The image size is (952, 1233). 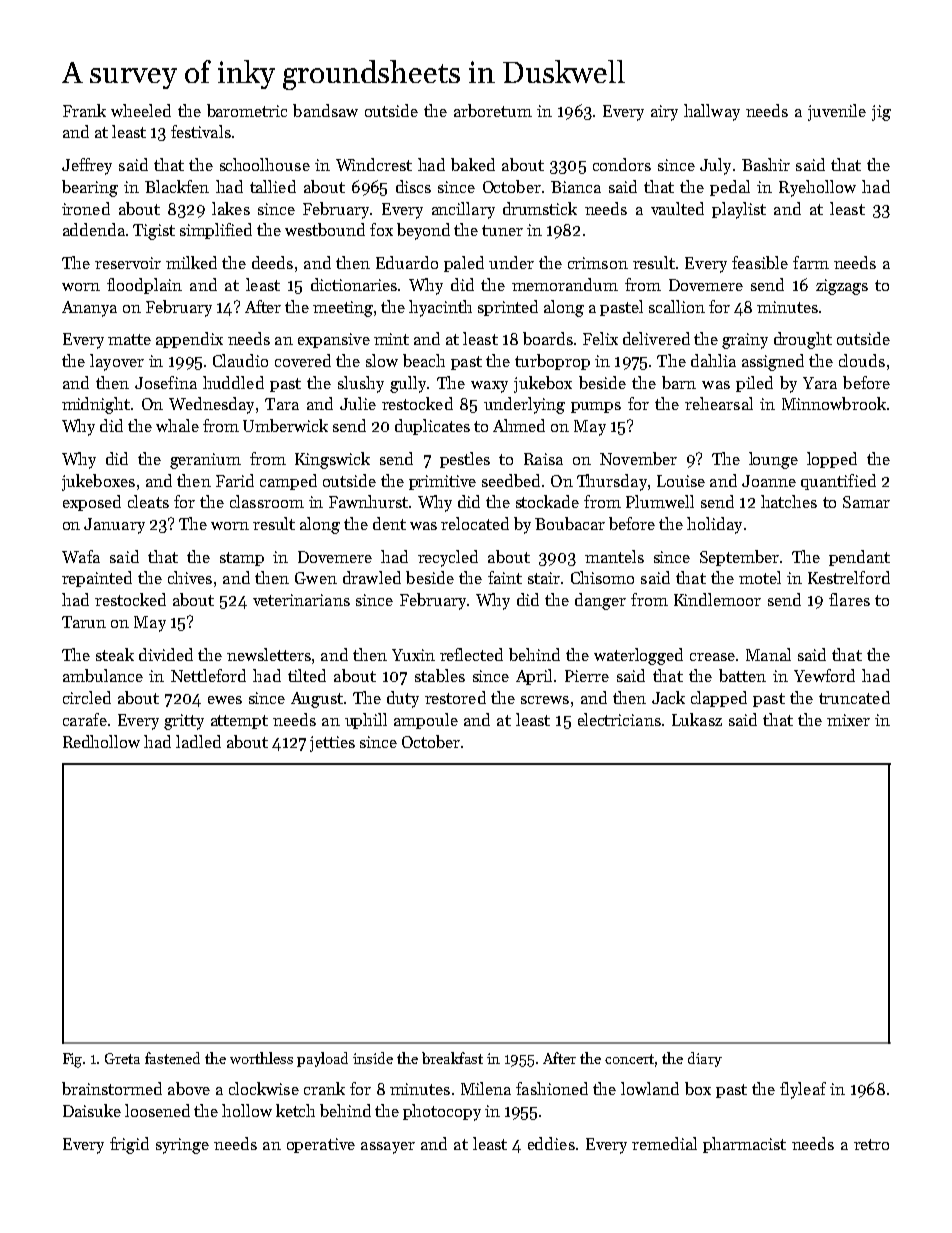 What do you see at coordinates (87, 166) in the document?
I see `Jeffrey` at bounding box center [87, 166].
